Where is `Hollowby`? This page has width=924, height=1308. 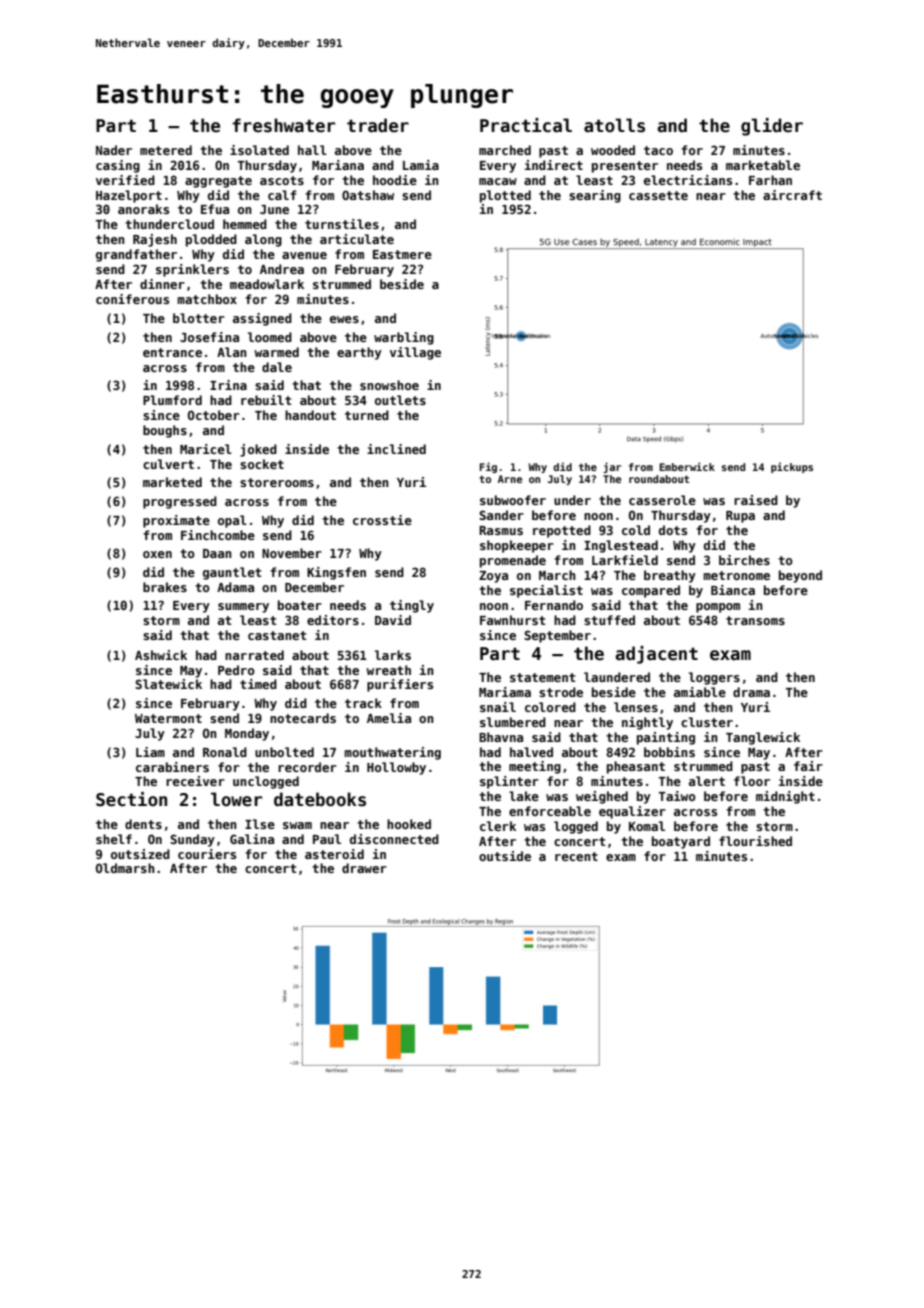 Hollowby is located at coordinates (396, 768).
